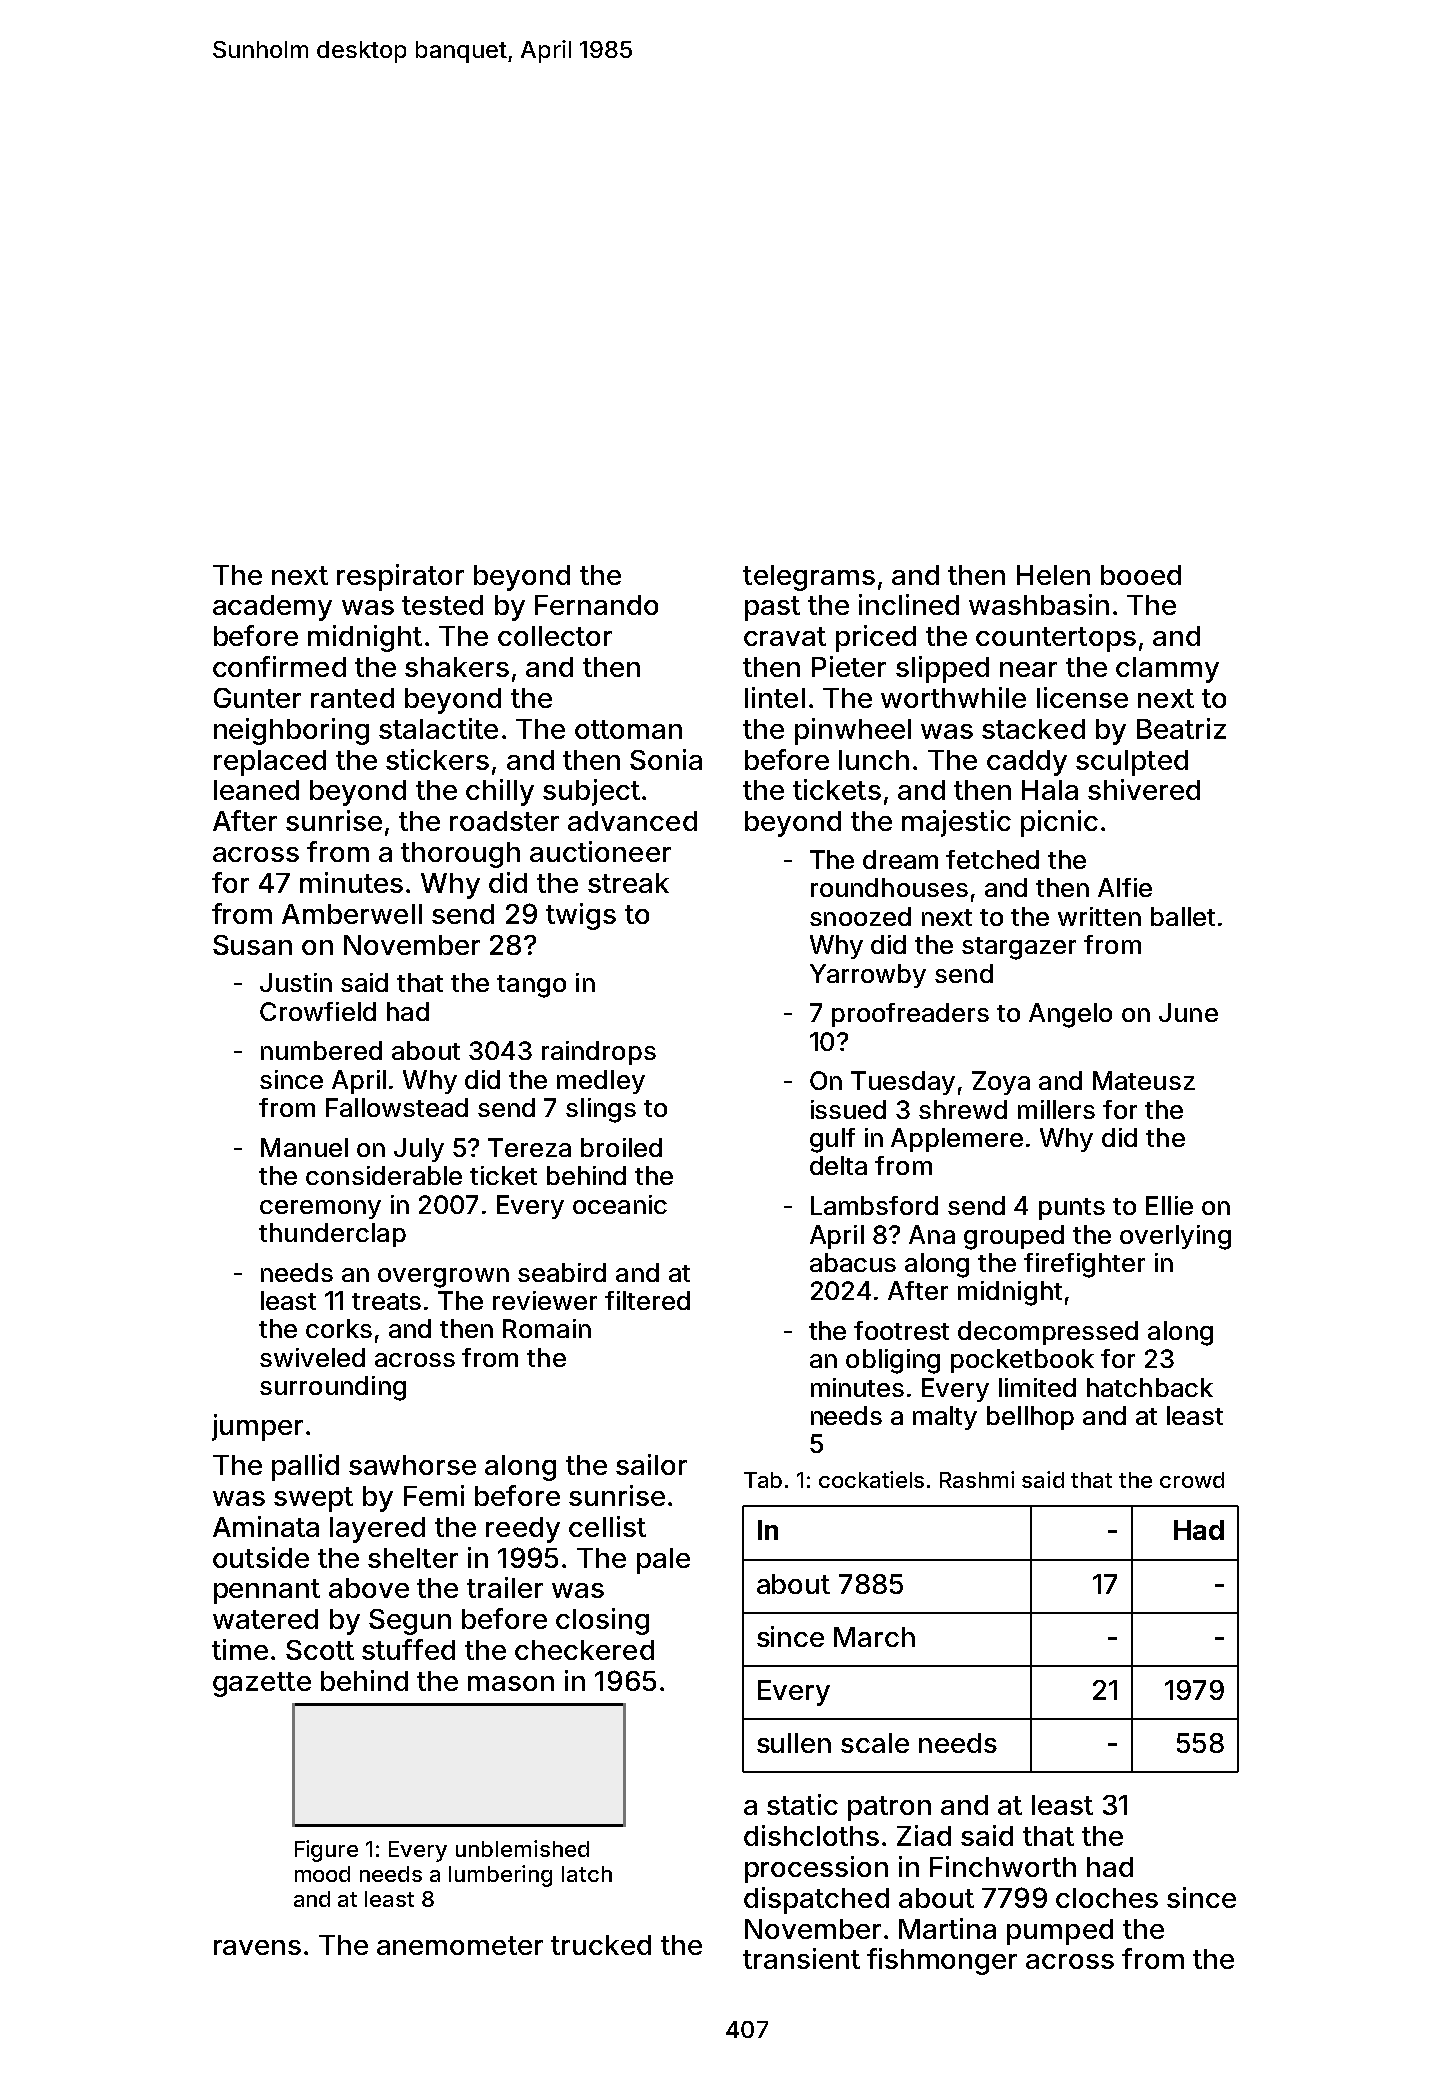 The image size is (1450, 2100). I want to click on pale, so click(663, 1561).
